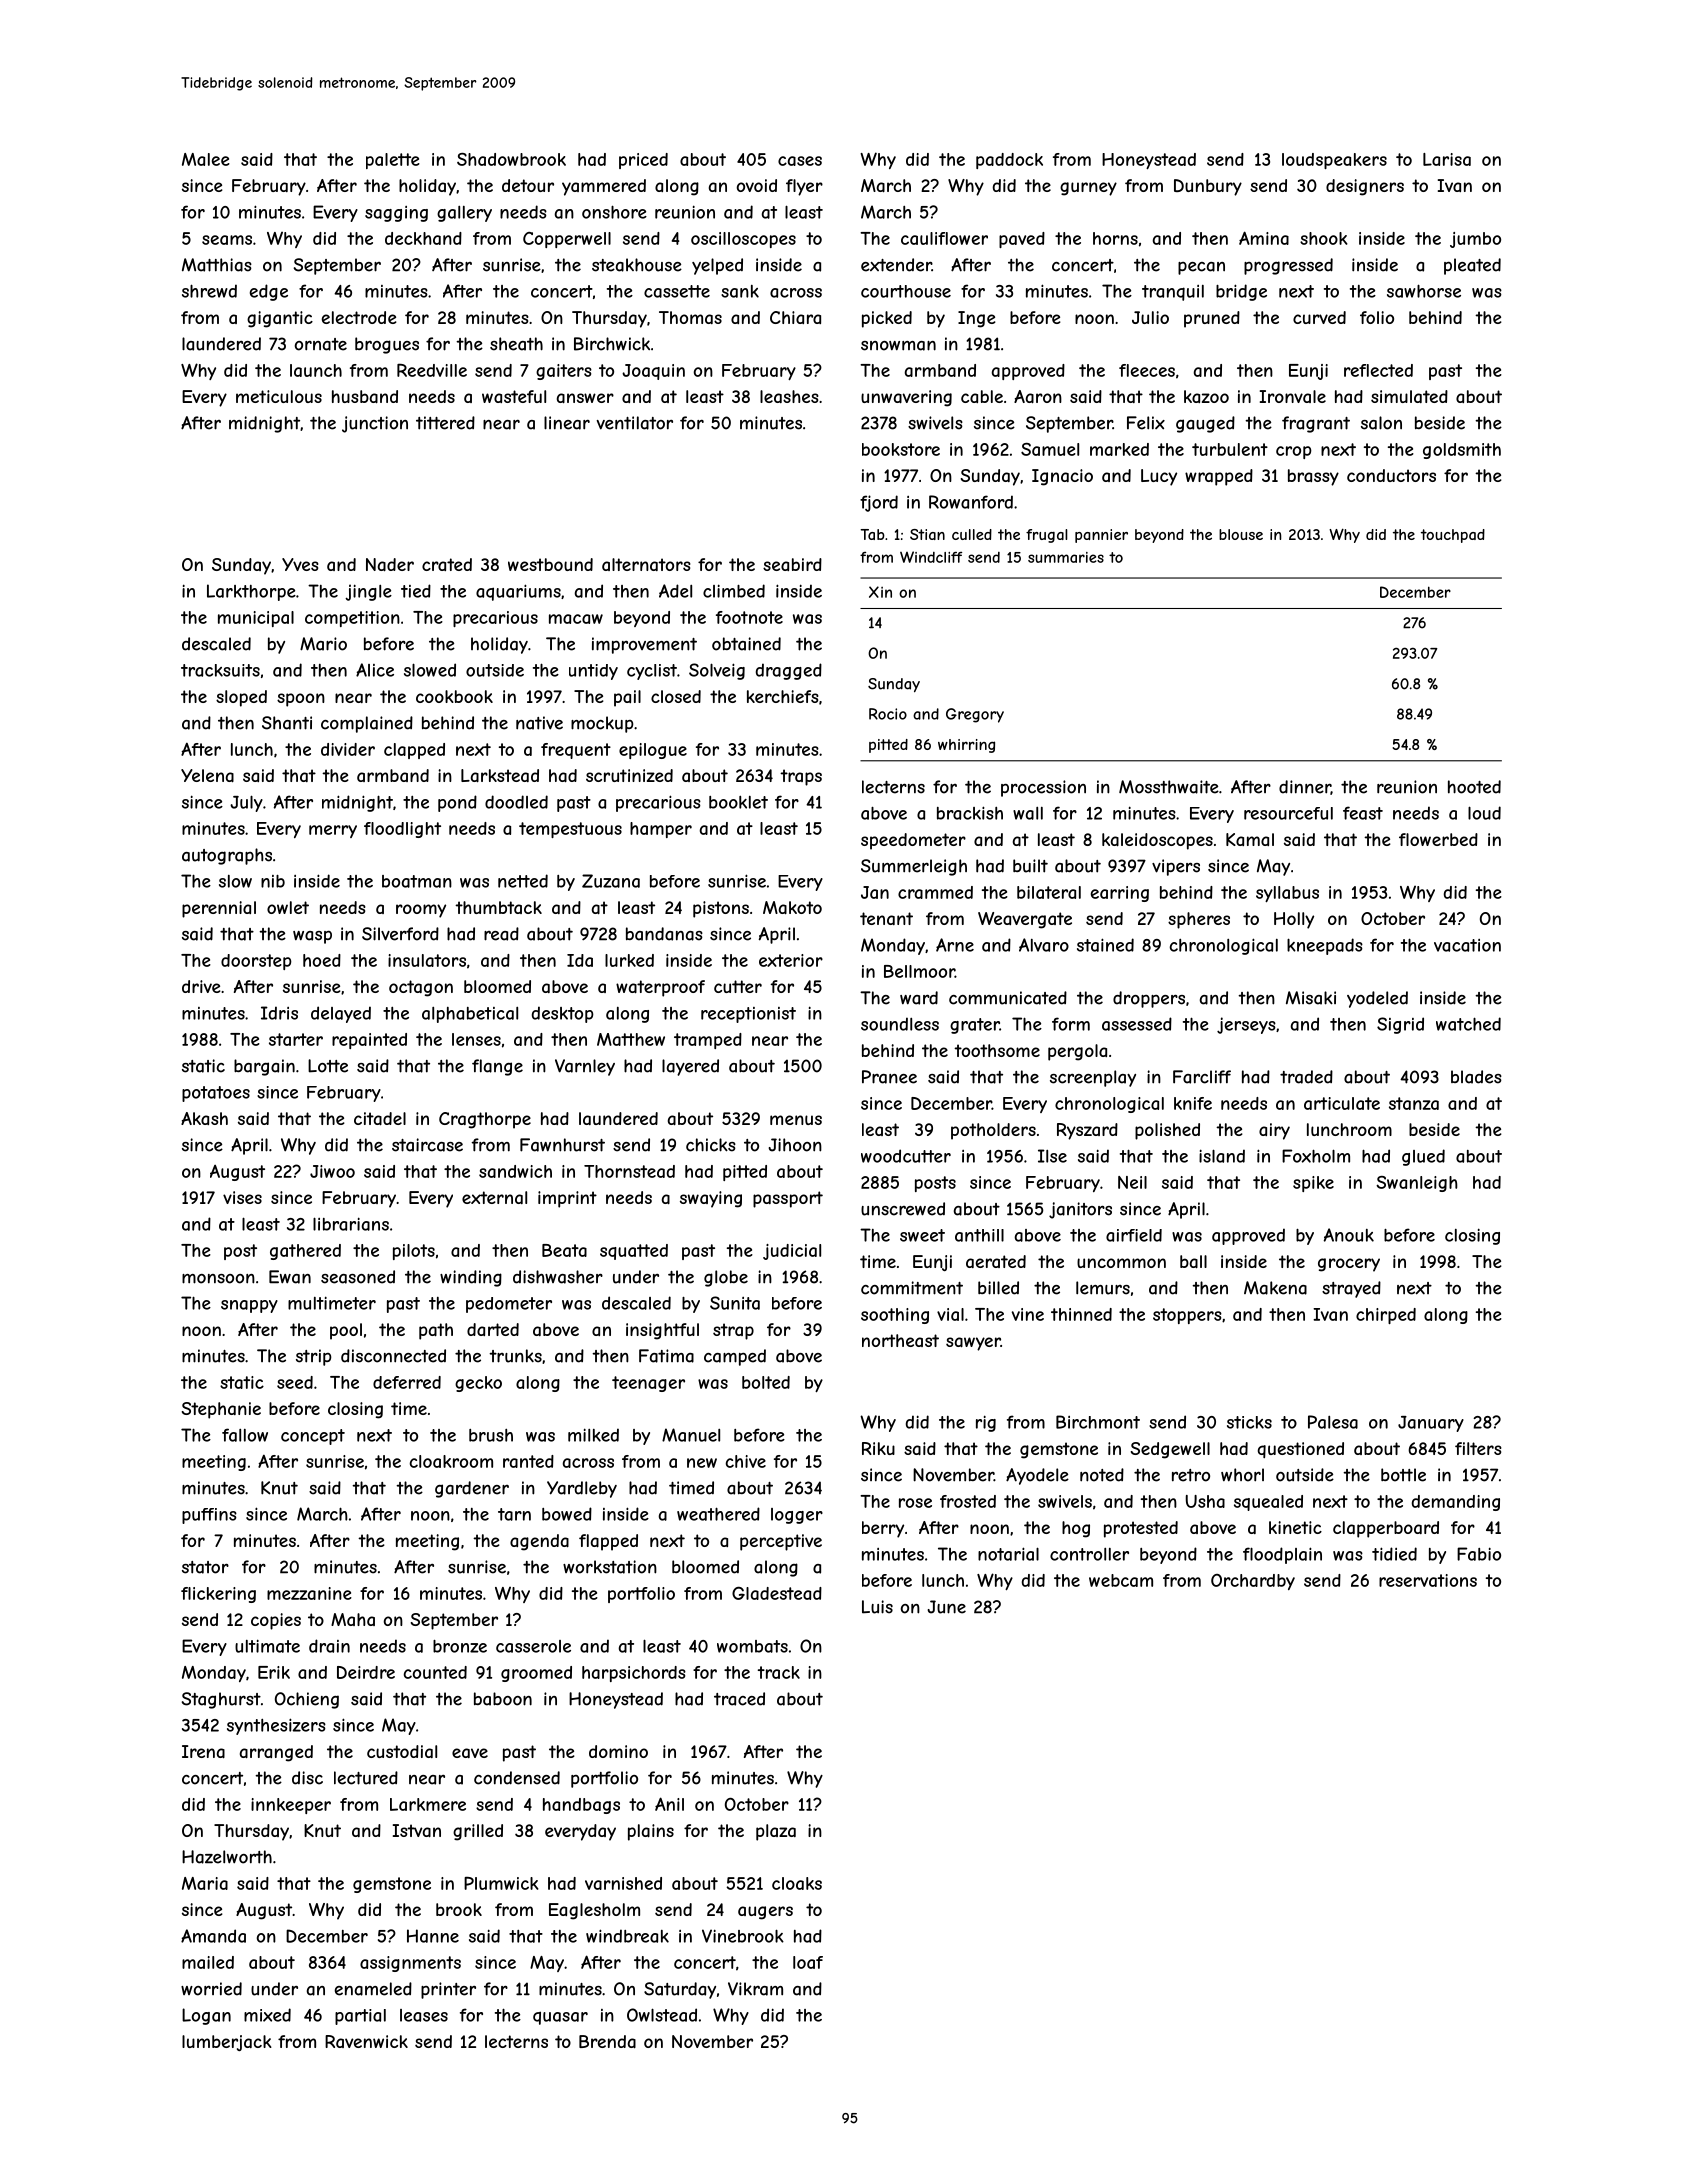 This screenshot has height=2178, width=1683. I want to click on wasp, so click(312, 937).
